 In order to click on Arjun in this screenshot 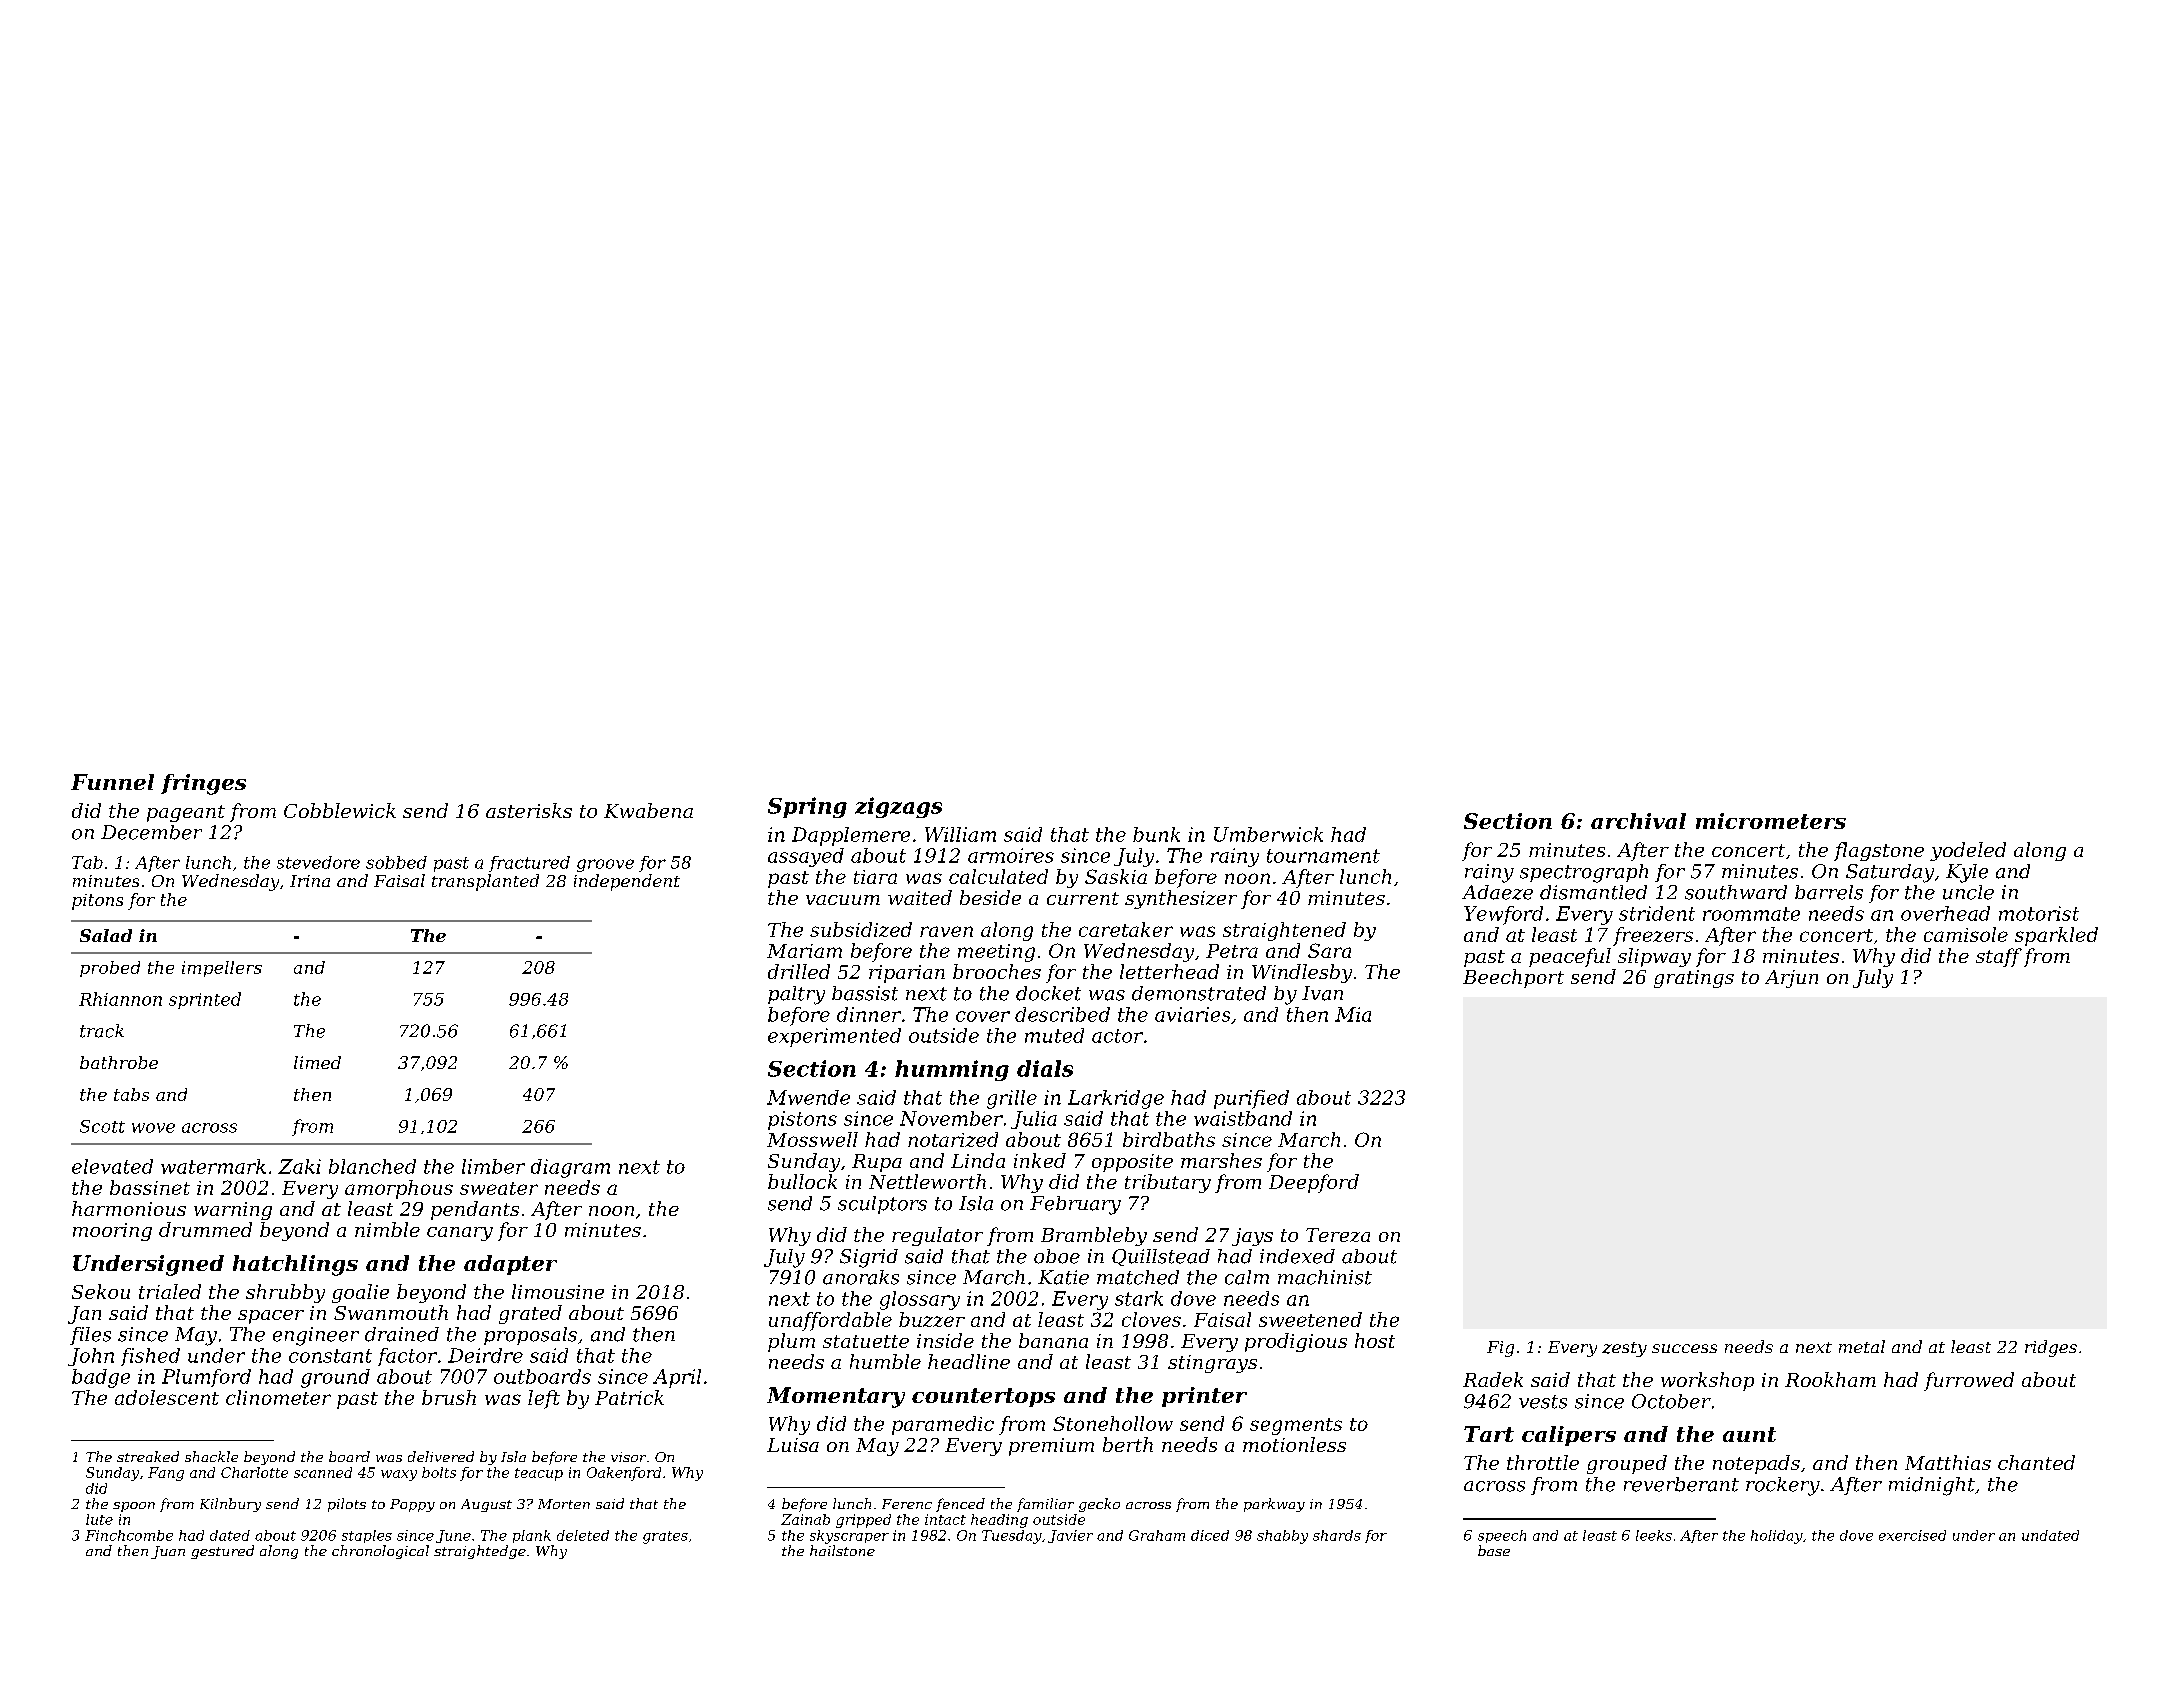, I will do `click(1791, 979)`.
